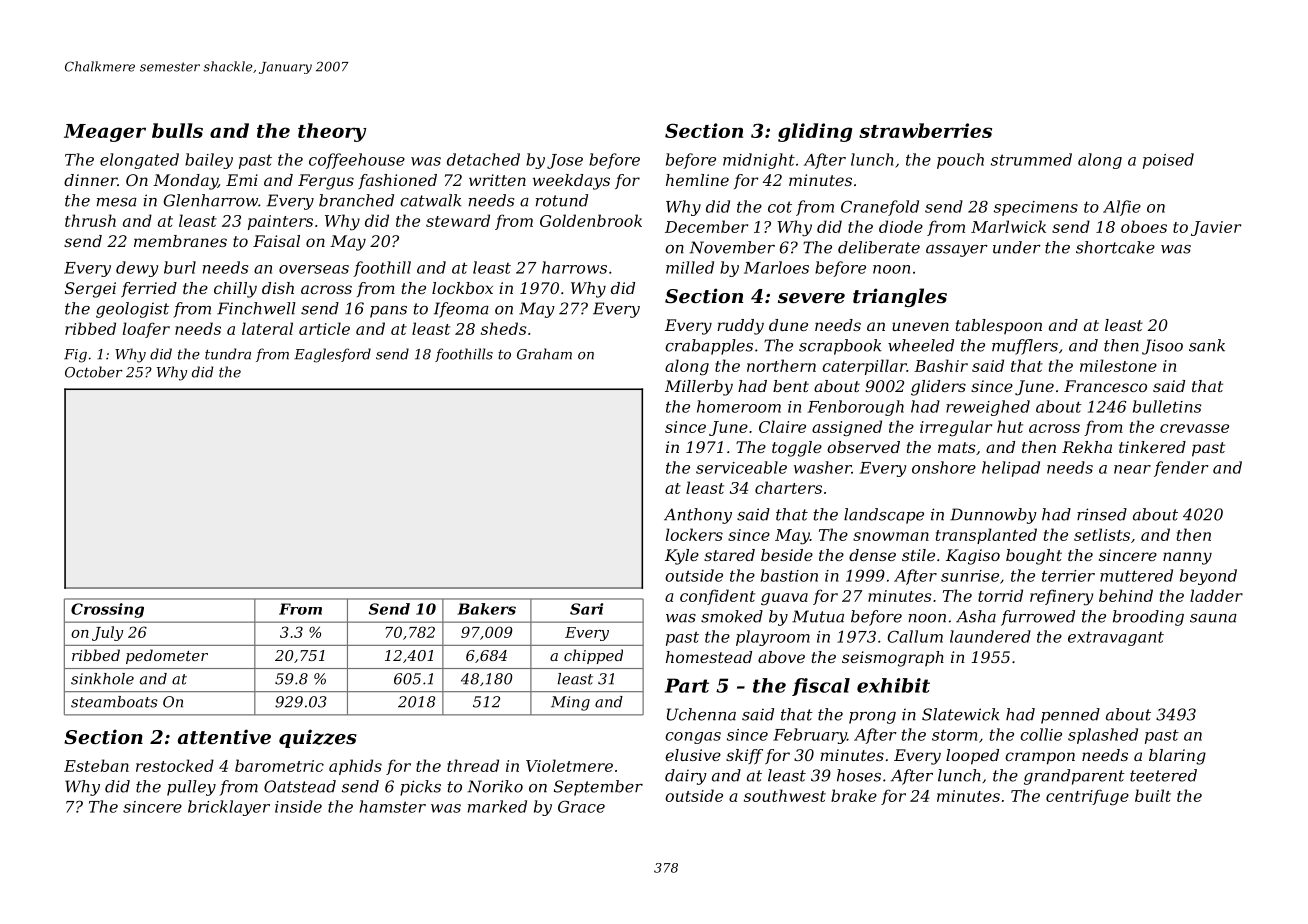  I want to click on tundra, so click(228, 354).
